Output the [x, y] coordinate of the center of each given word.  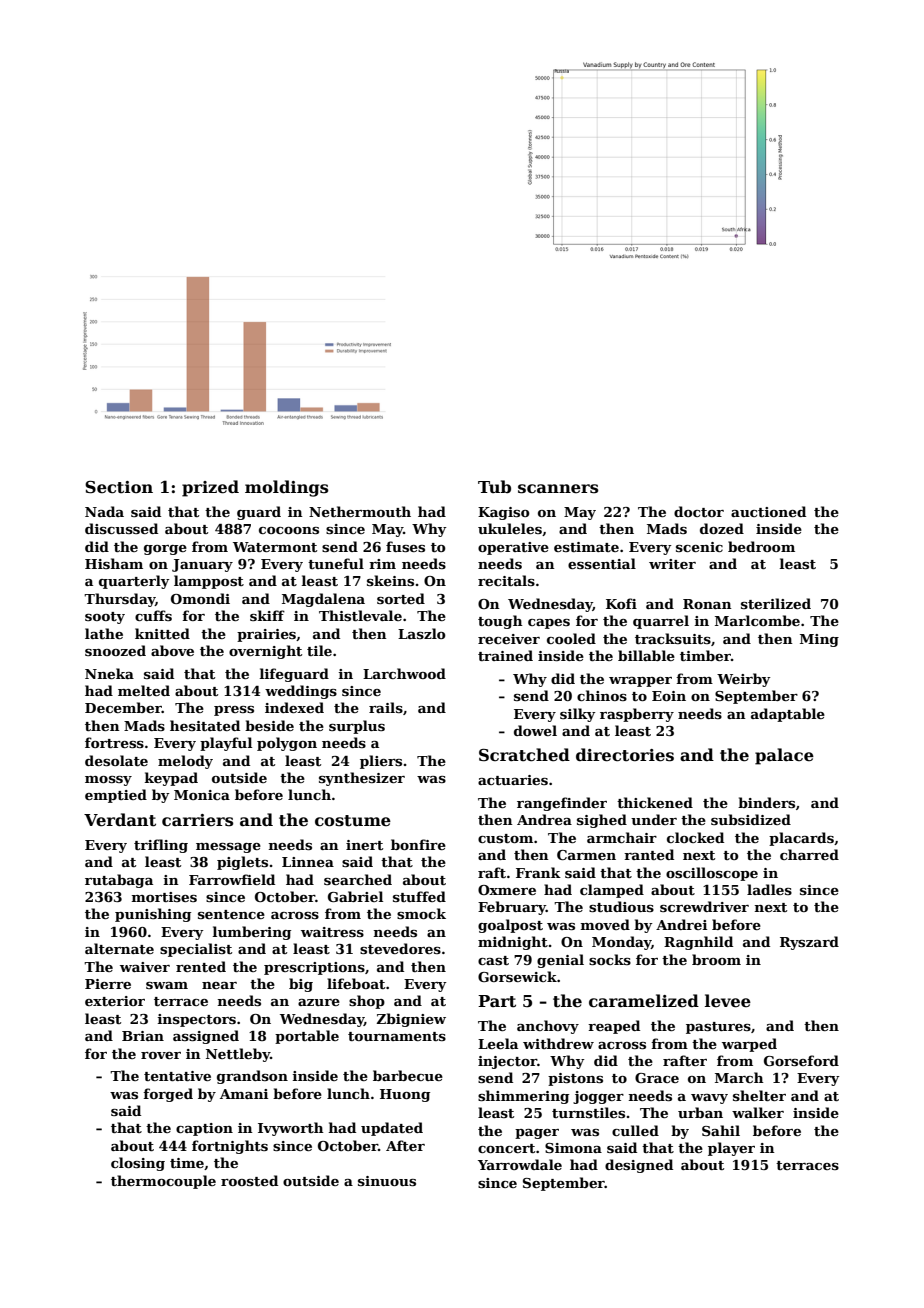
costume [353, 821]
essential [602, 563]
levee [728, 1001]
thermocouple [163, 1182]
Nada [104, 511]
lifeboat [356, 983]
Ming [819, 640]
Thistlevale [360, 615]
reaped [614, 1027]
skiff [267, 615]
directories [625, 755]
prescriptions [314, 968]
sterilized [776, 603]
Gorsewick [517, 976]
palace [784, 756]
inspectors [197, 1020]
